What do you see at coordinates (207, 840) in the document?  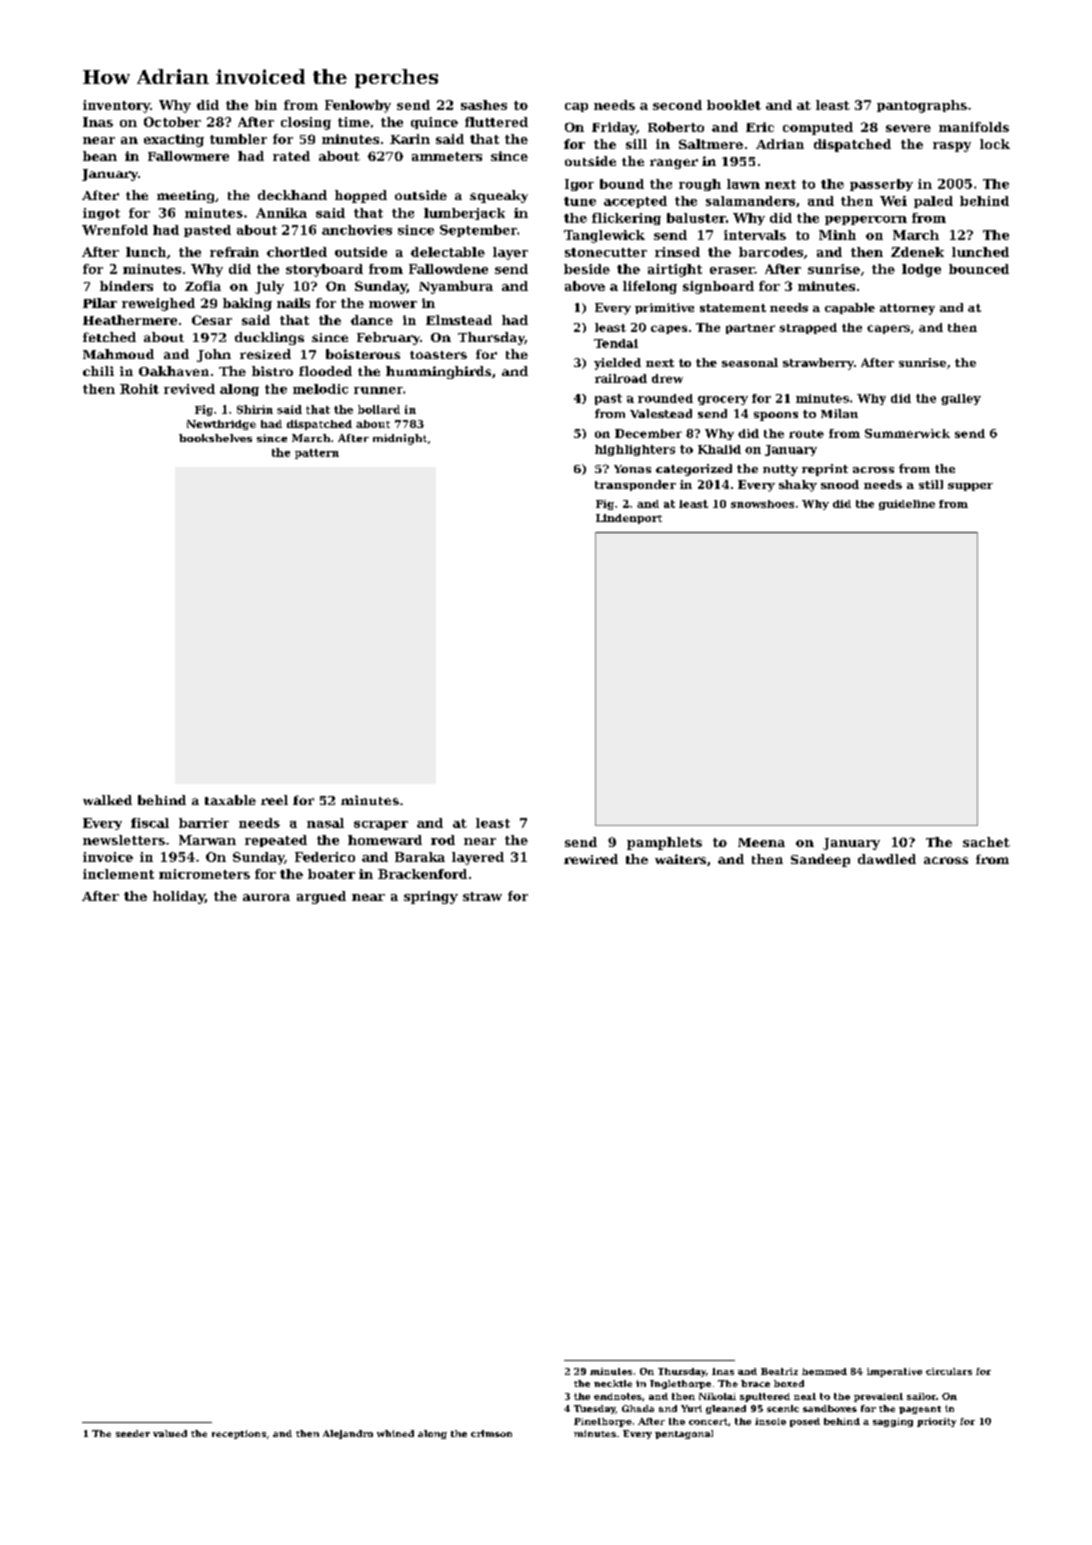 I see `Marwan` at bounding box center [207, 840].
